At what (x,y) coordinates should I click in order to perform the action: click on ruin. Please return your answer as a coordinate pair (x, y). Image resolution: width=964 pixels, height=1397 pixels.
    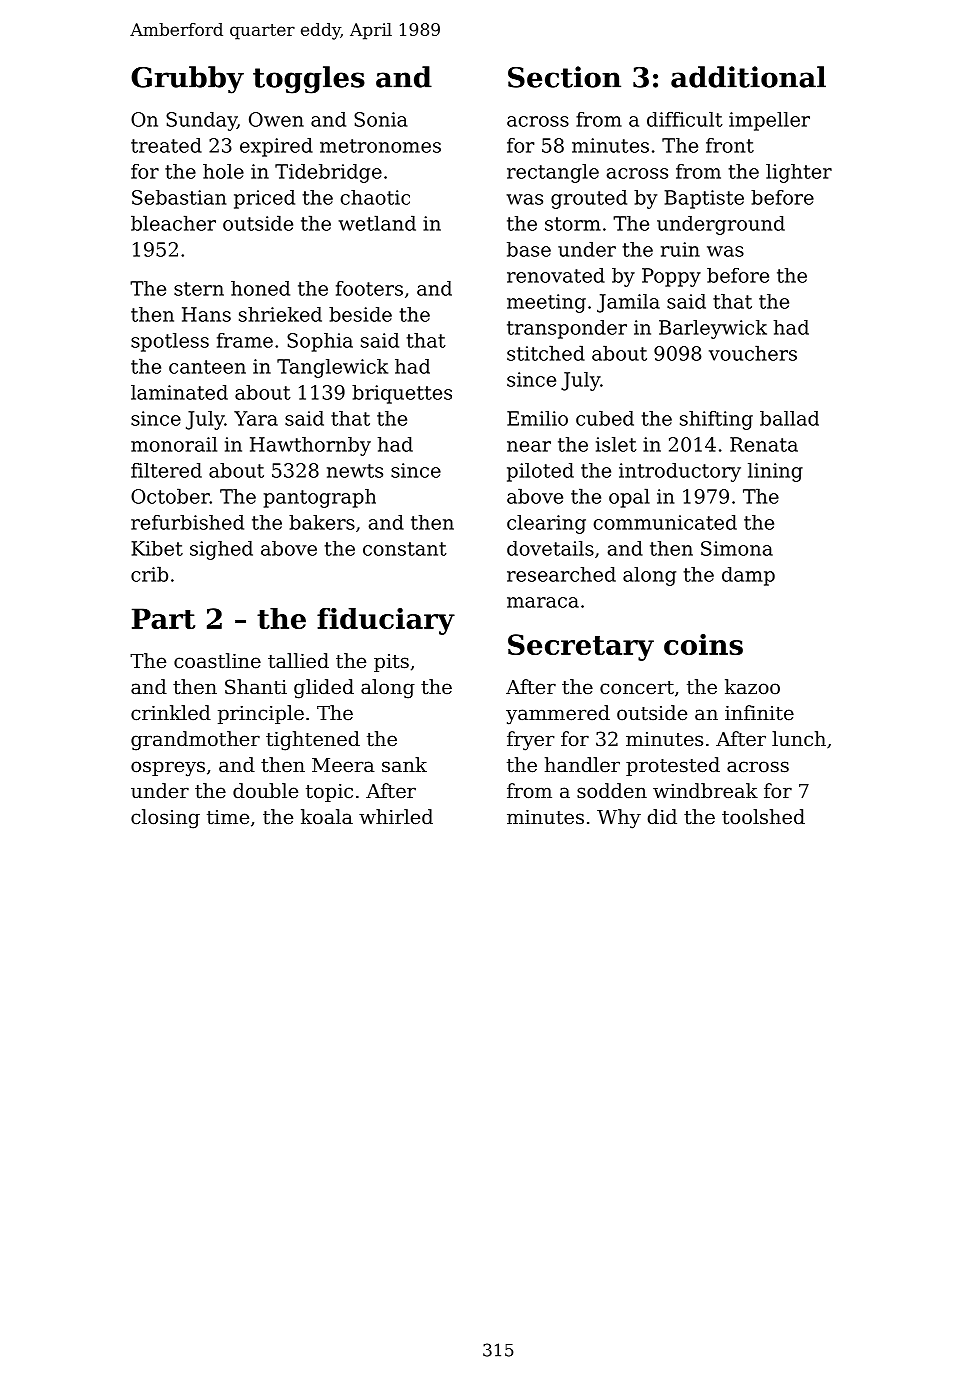
    Looking at the image, I should click on (680, 249).
